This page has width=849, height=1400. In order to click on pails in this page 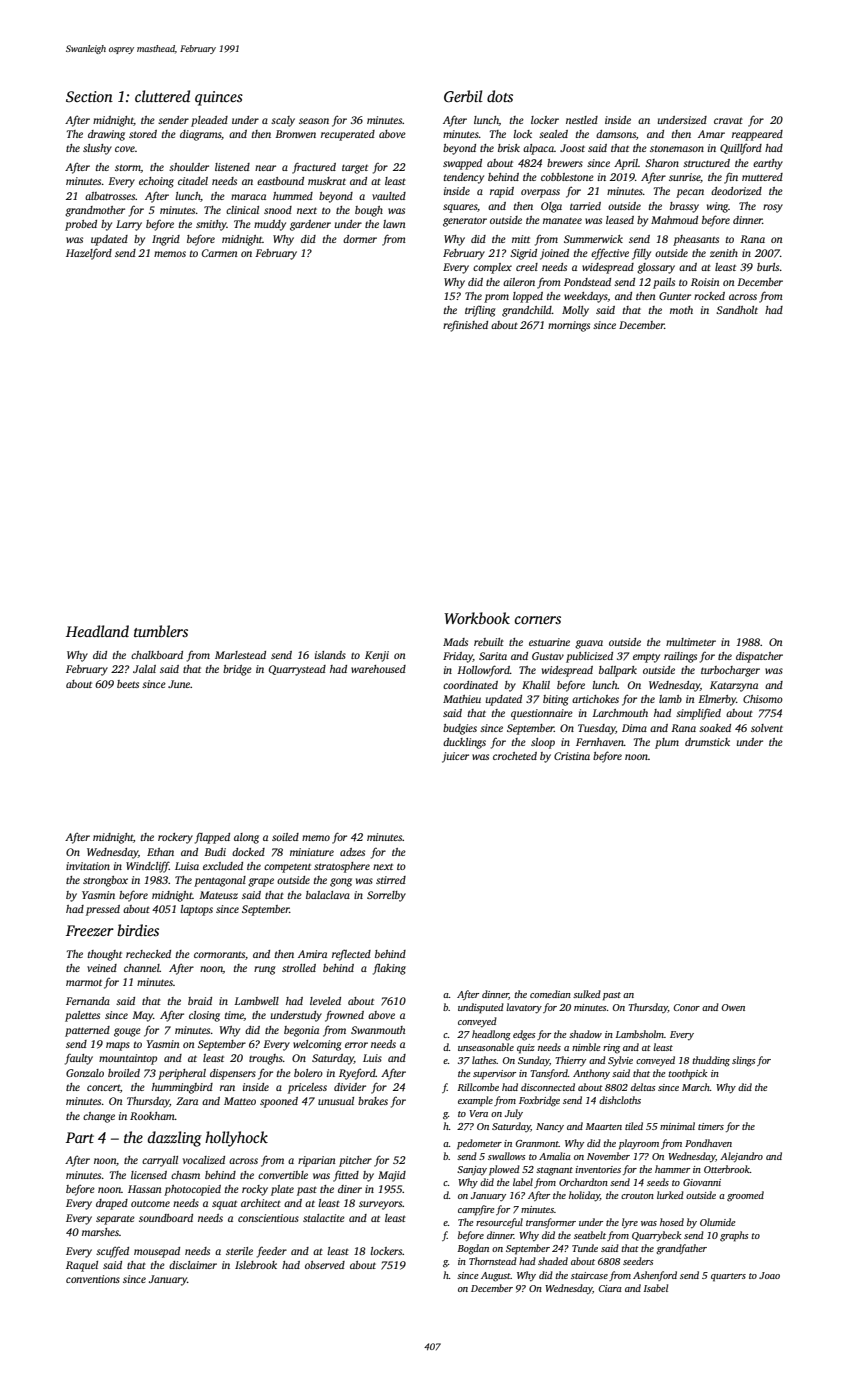, I will do `click(664, 283)`.
